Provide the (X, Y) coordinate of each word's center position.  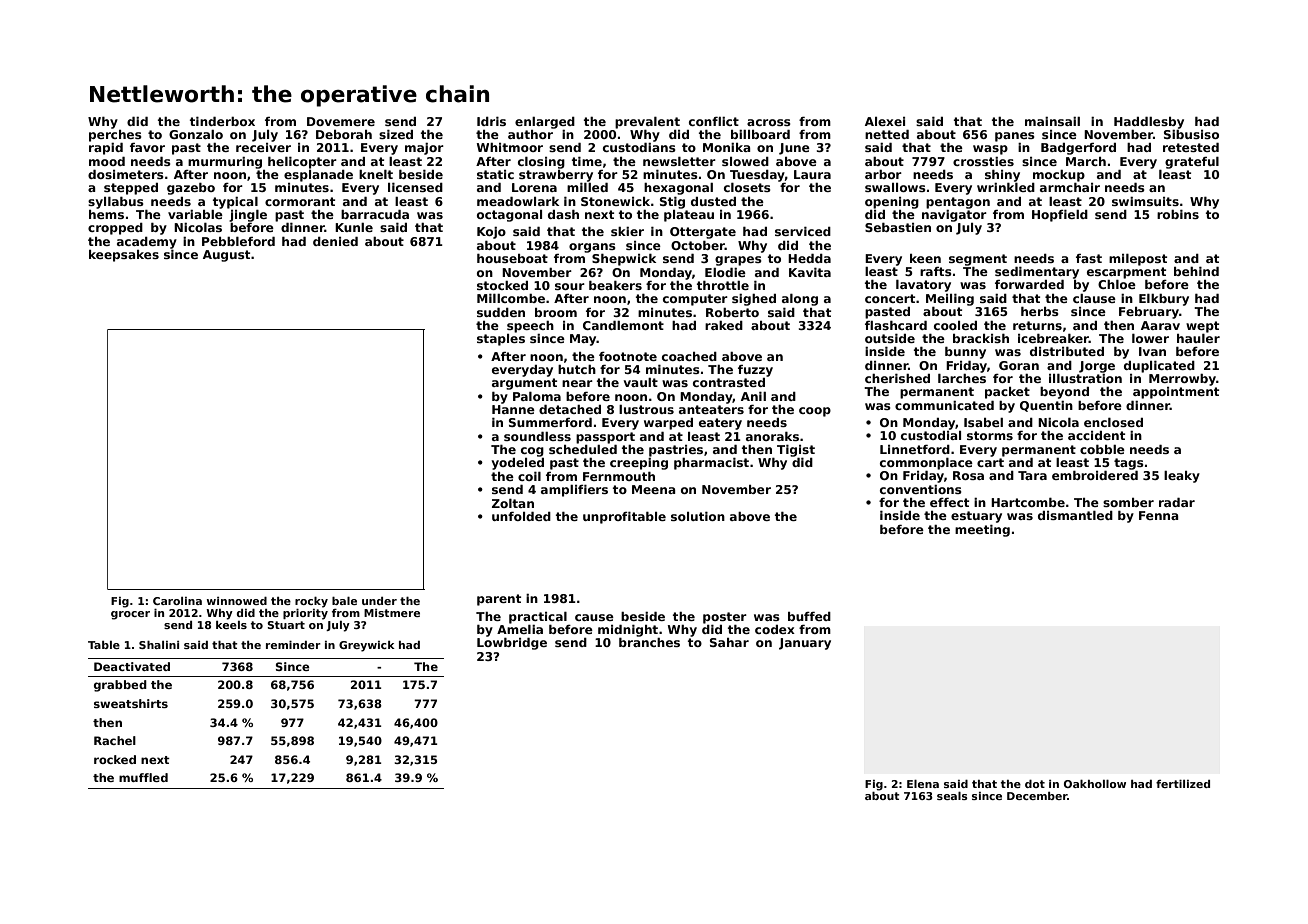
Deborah (344, 134)
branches (649, 642)
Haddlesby (1149, 123)
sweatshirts (131, 703)
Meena (654, 489)
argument (524, 384)
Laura (812, 174)
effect (949, 502)
